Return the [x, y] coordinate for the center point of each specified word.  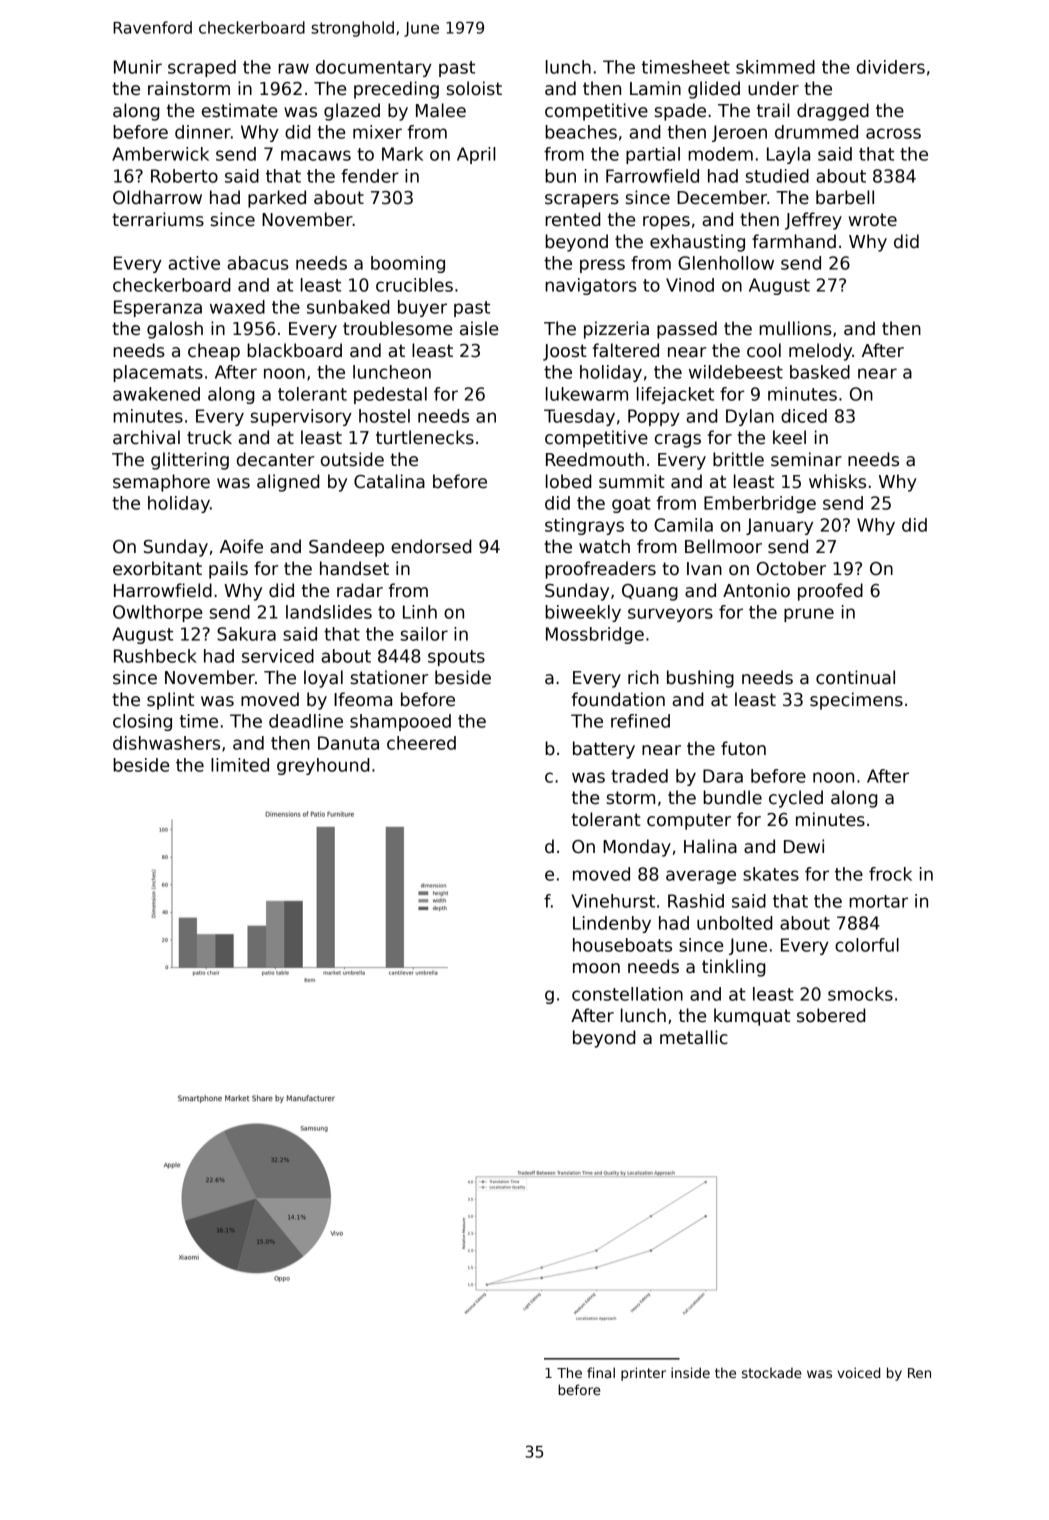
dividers [891, 67]
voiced [858, 1372]
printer [643, 1374]
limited [240, 765]
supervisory [301, 417]
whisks [837, 481]
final [601, 1372]
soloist [474, 88]
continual [855, 677]
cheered [421, 743]
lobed [568, 481]
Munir [138, 67]
